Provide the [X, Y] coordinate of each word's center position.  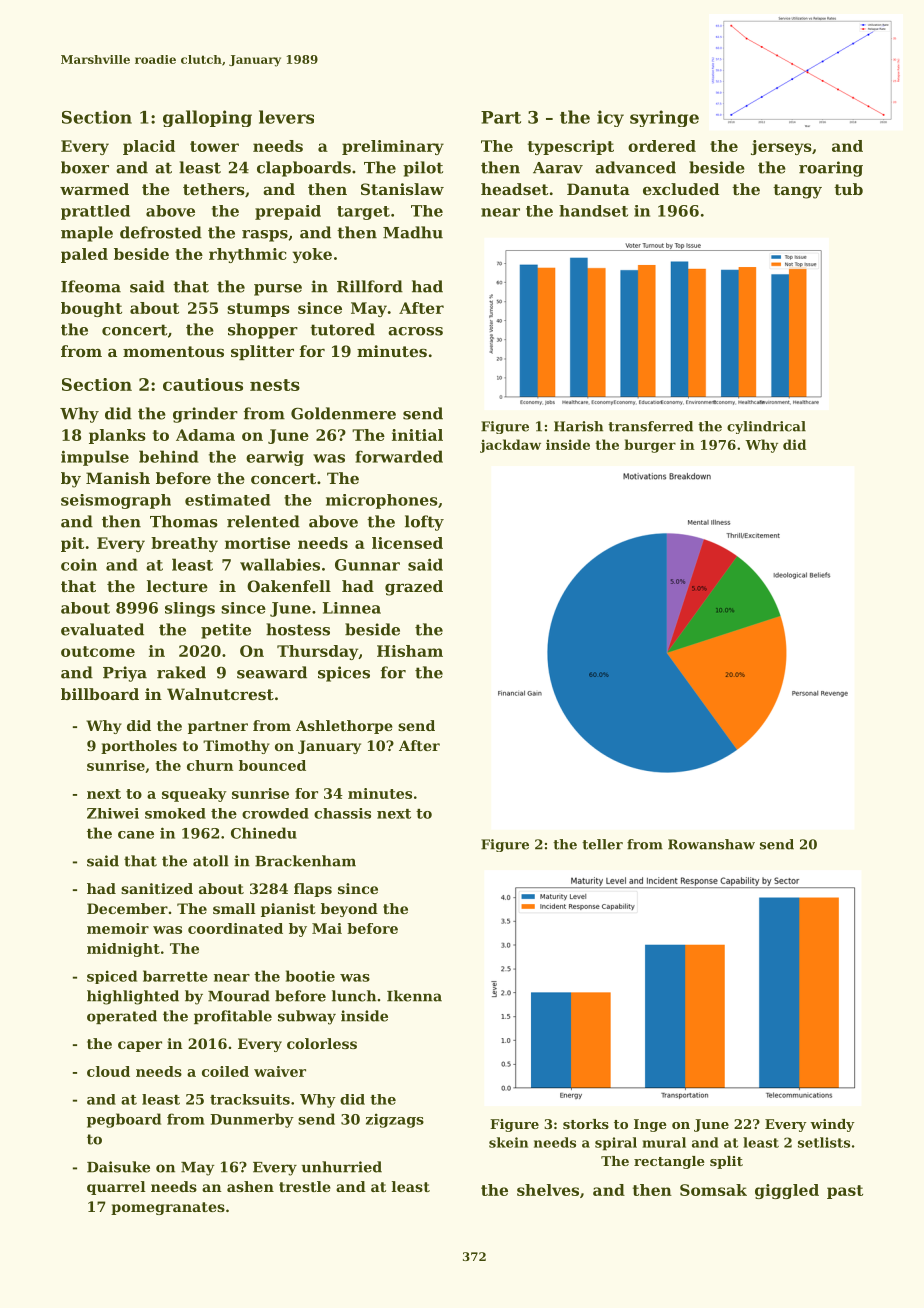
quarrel [116, 1188]
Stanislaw [402, 189]
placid [149, 147]
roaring [831, 169]
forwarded [399, 456]
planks [117, 436]
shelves [548, 1190]
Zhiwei [113, 813]
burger [650, 446]
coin [79, 565]
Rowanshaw [711, 844]
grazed [414, 588]
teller [602, 844]
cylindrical [766, 427]
